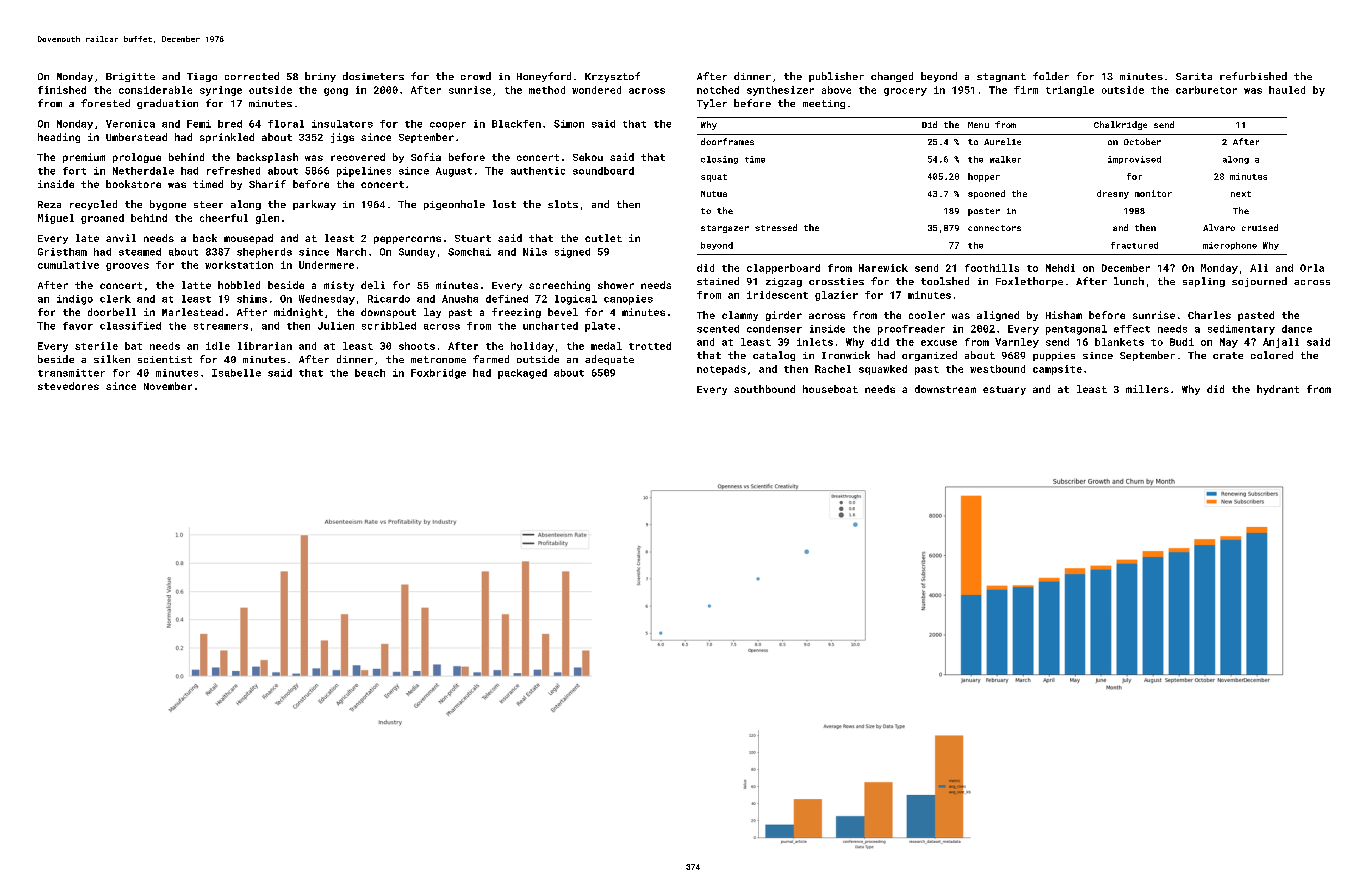  Describe the element at coordinates (1004, 390) in the screenshot. I see `estuary` at that location.
